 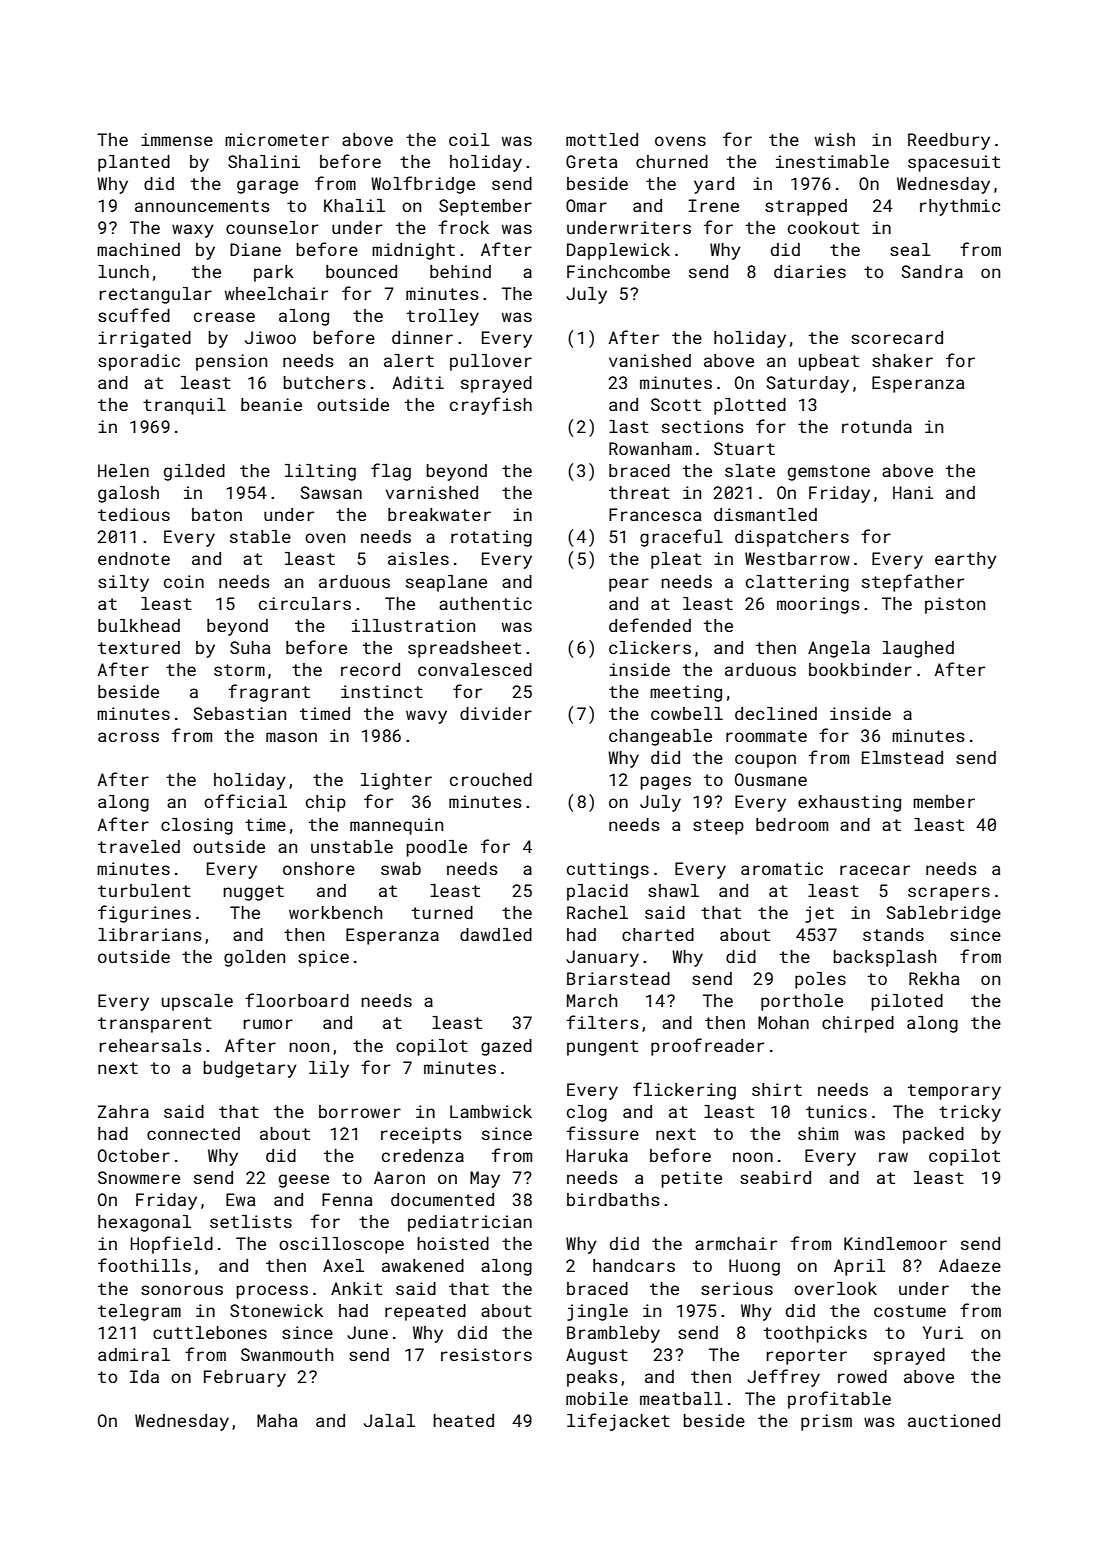 What do you see at coordinates (277, 1420) in the document?
I see `Maha` at bounding box center [277, 1420].
